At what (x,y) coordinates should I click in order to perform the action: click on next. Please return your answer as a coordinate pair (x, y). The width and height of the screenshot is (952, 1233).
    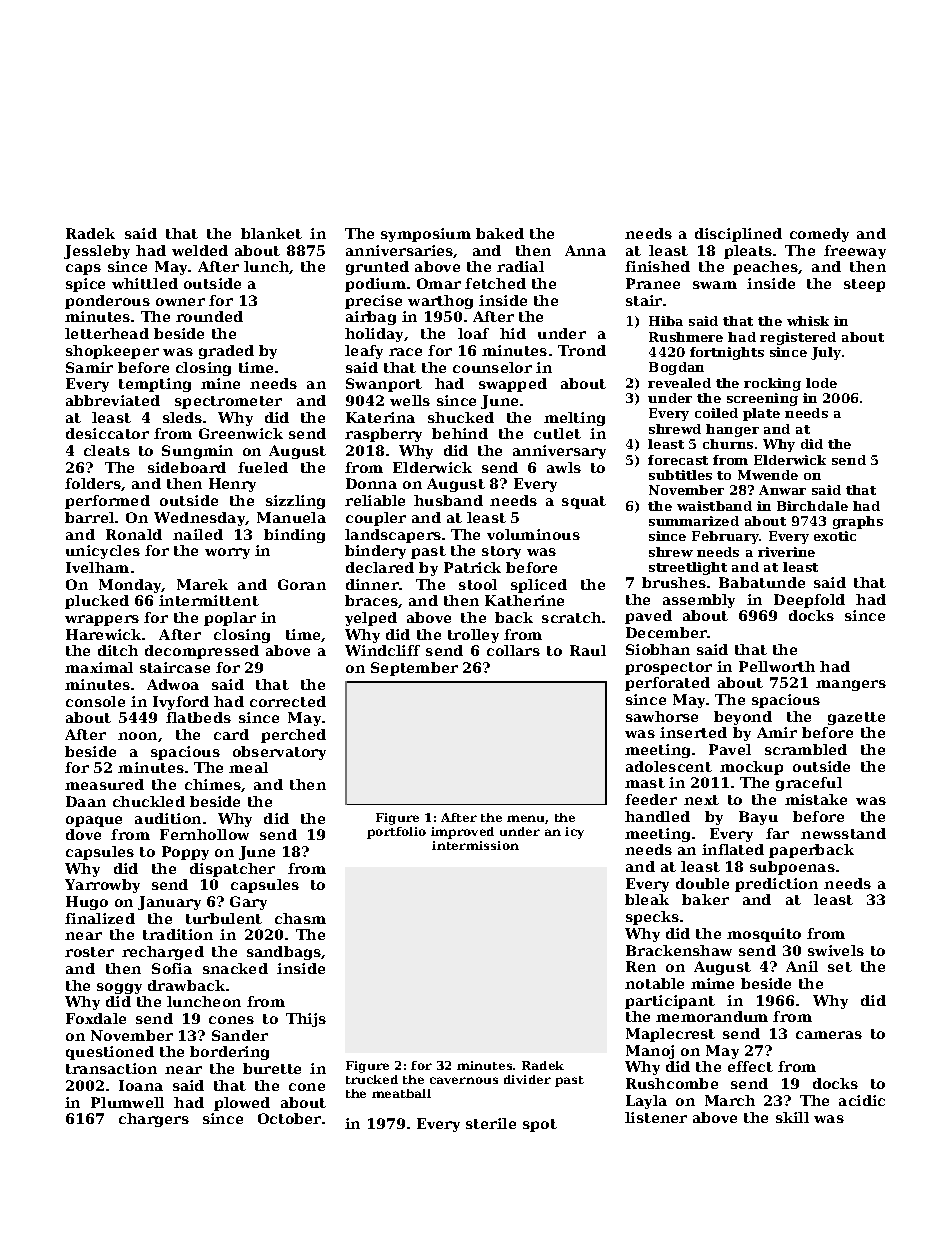
    Looking at the image, I should click on (701, 800).
